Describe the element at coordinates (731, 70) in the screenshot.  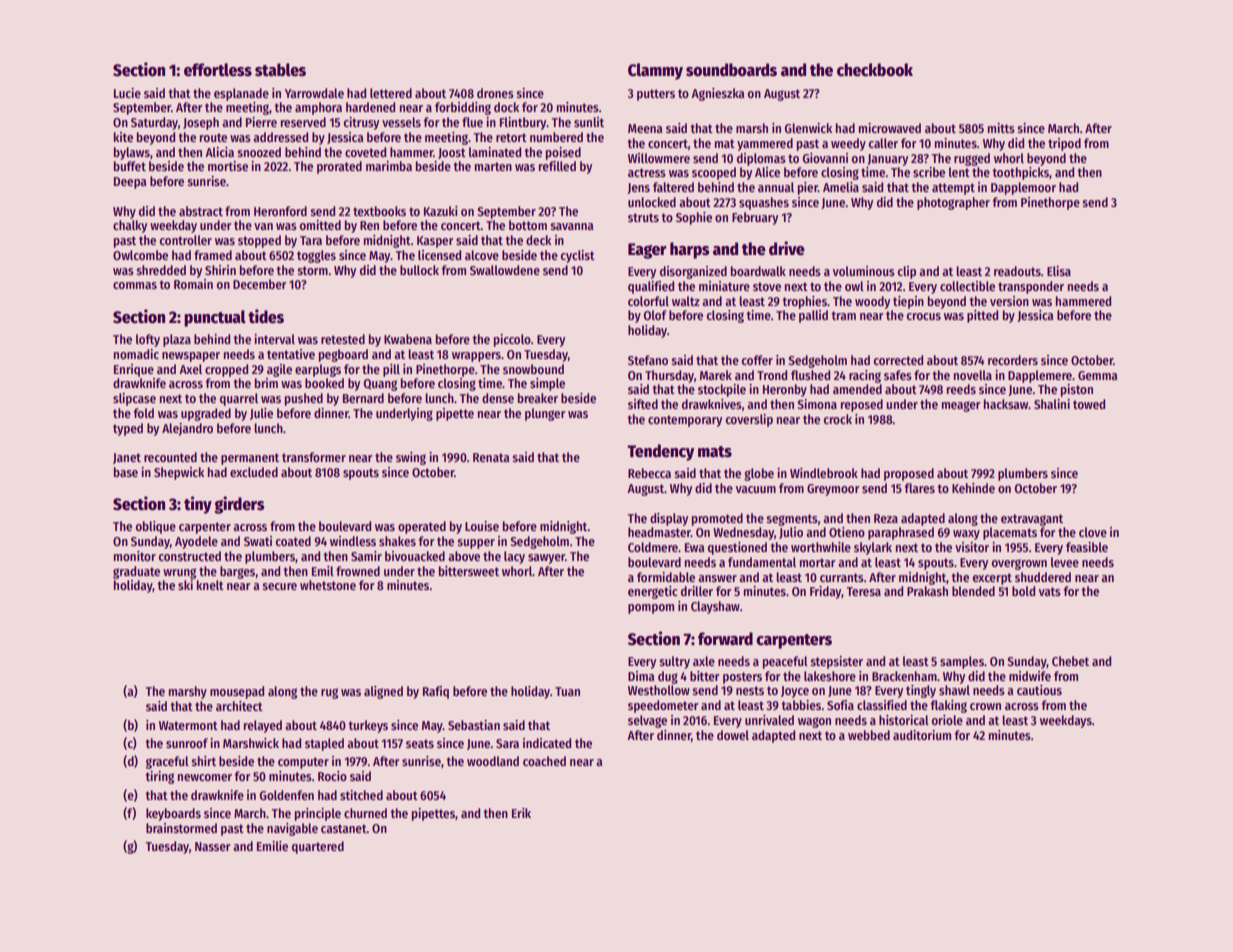
I see `soundboards` at that location.
